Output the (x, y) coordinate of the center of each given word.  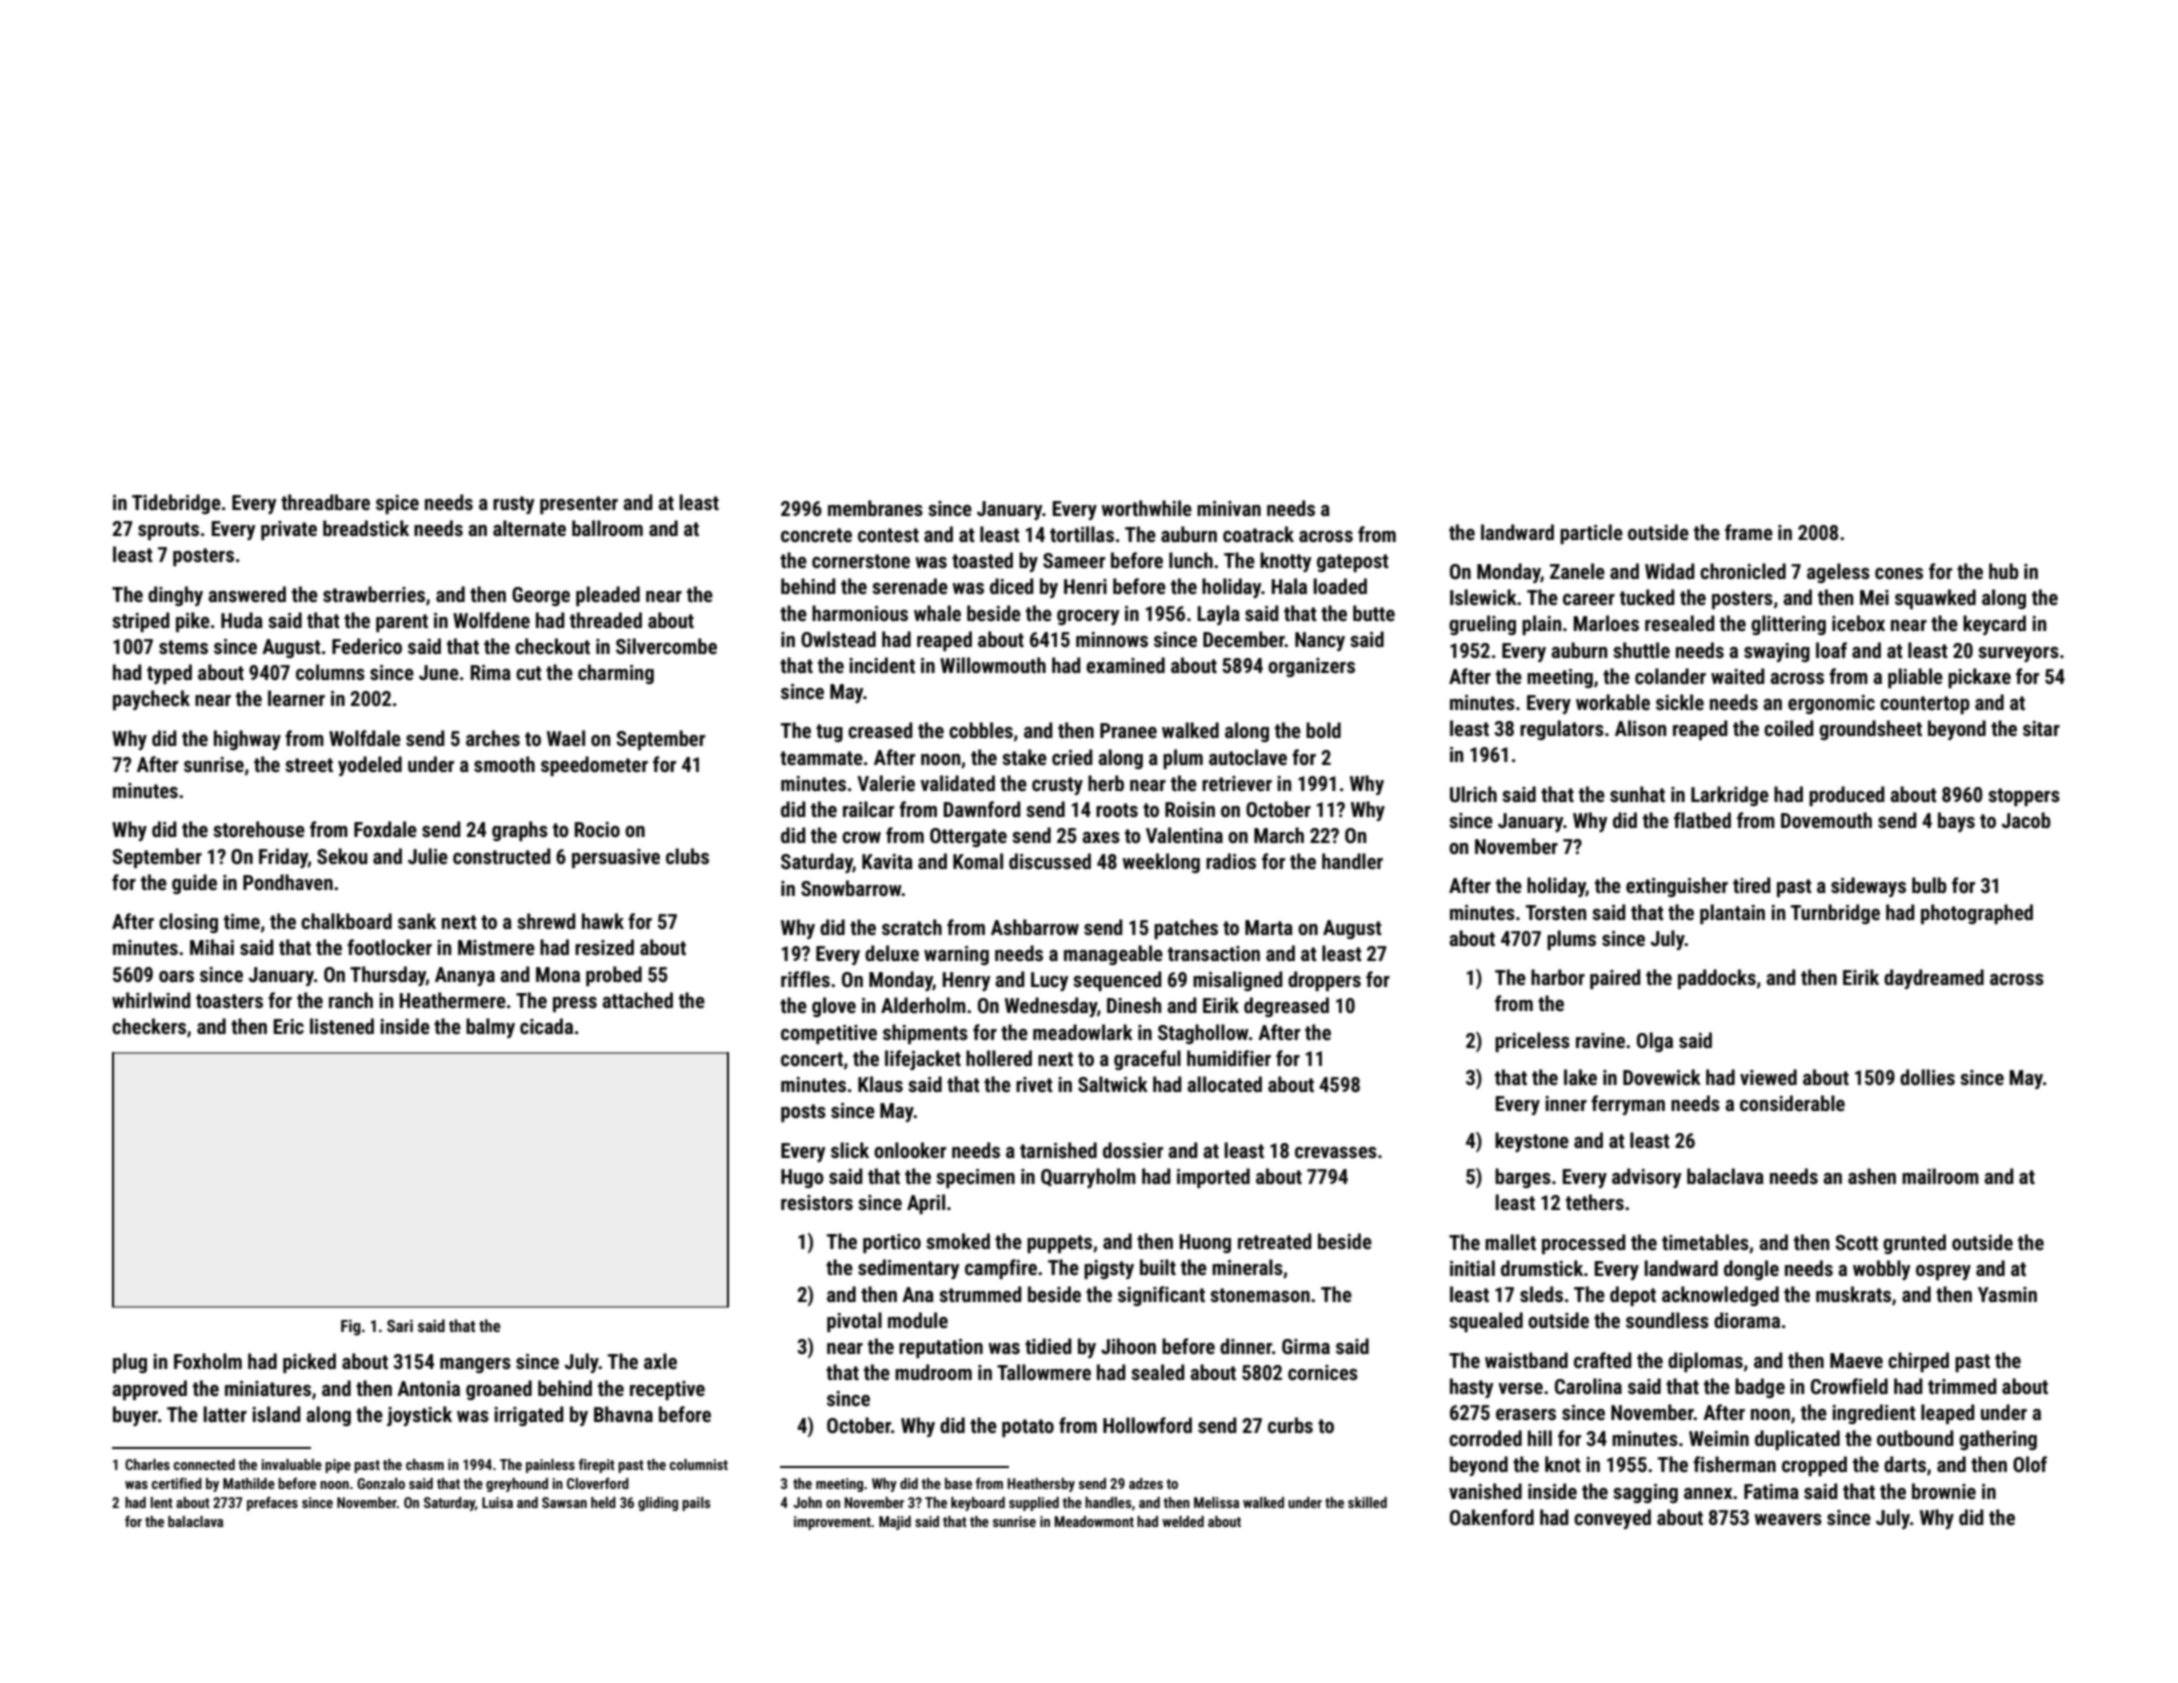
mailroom (1940, 1176)
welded (1183, 1521)
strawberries (374, 594)
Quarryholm (1088, 1178)
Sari (400, 1325)
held (603, 1502)
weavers (1788, 1519)
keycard (1994, 625)
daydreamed (1934, 979)
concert (812, 1059)
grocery (1088, 617)
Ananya (465, 976)
